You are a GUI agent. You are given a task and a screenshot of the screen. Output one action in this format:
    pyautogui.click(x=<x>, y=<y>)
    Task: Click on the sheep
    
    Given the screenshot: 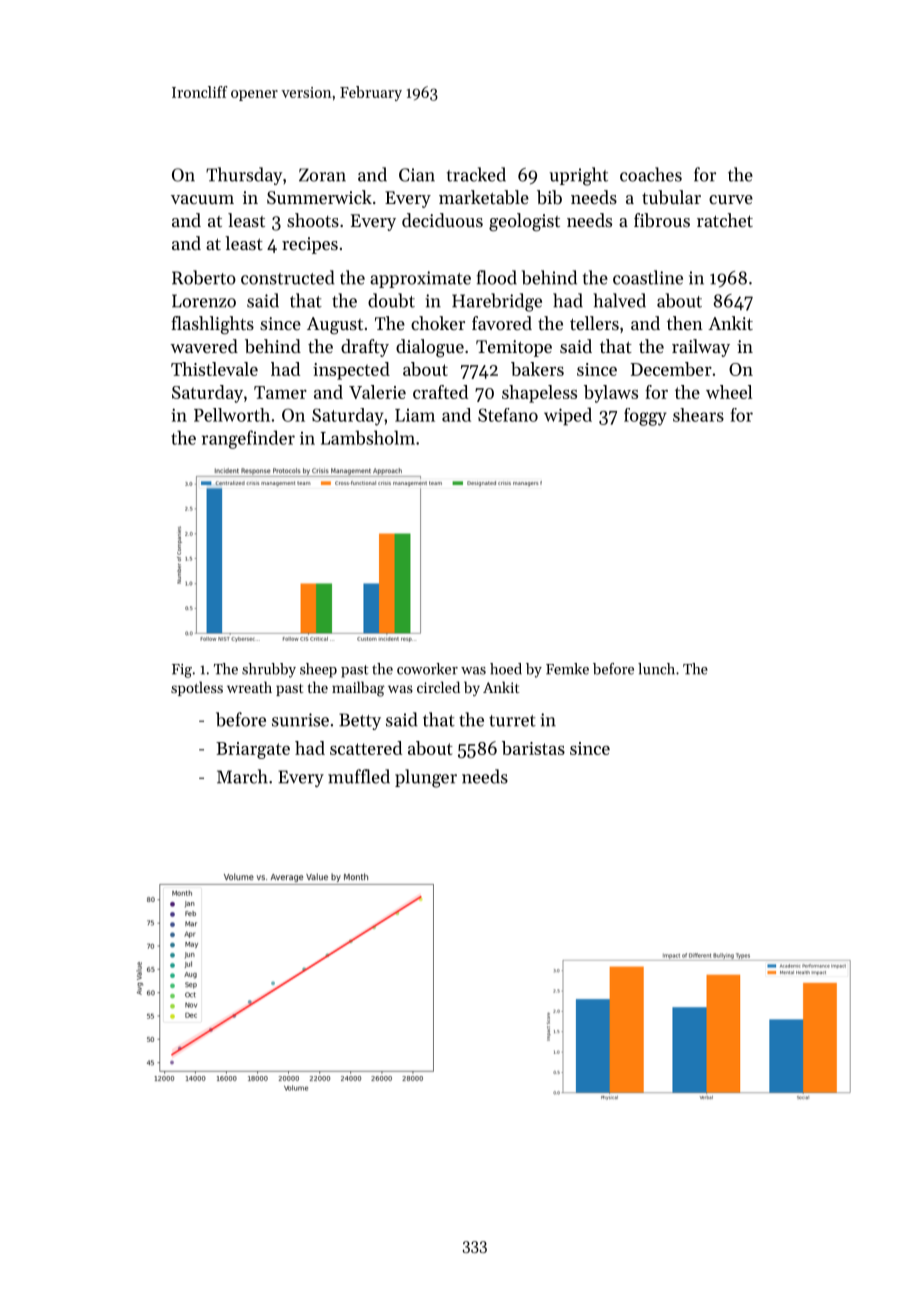 What is the action you would take?
    pyautogui.click(x=318, y=670)
